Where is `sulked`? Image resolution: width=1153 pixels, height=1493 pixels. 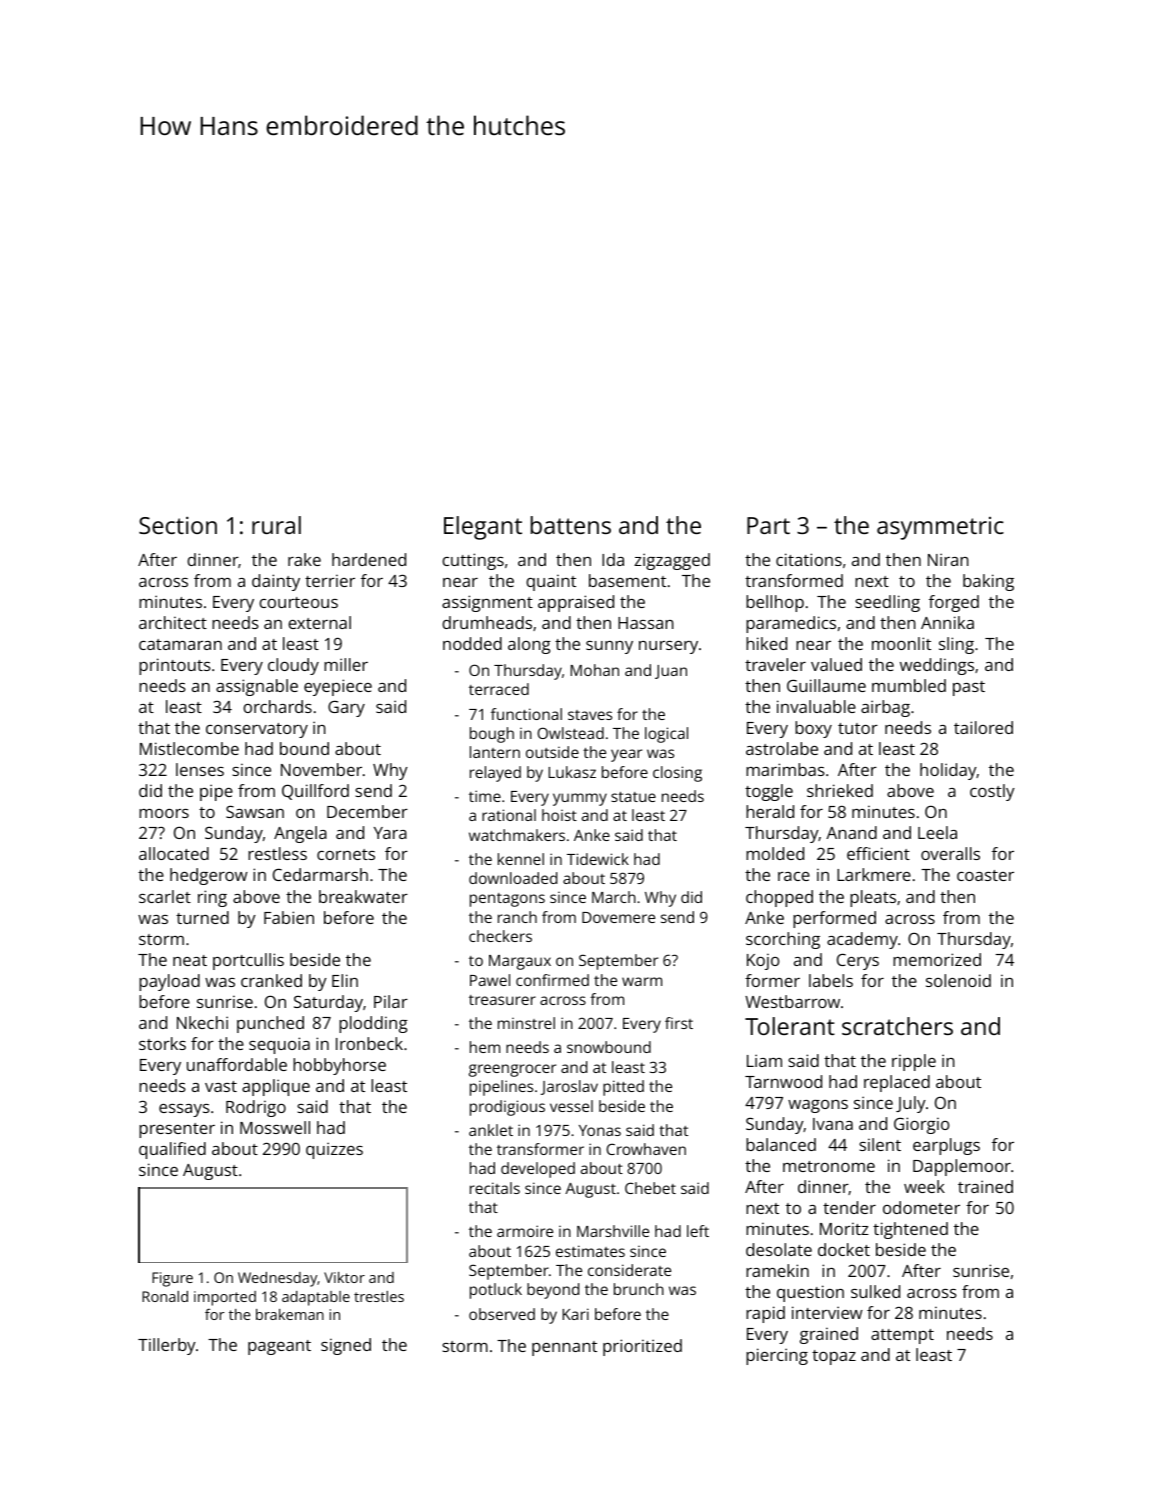
sulked is located at coordinates (875, 1291).
